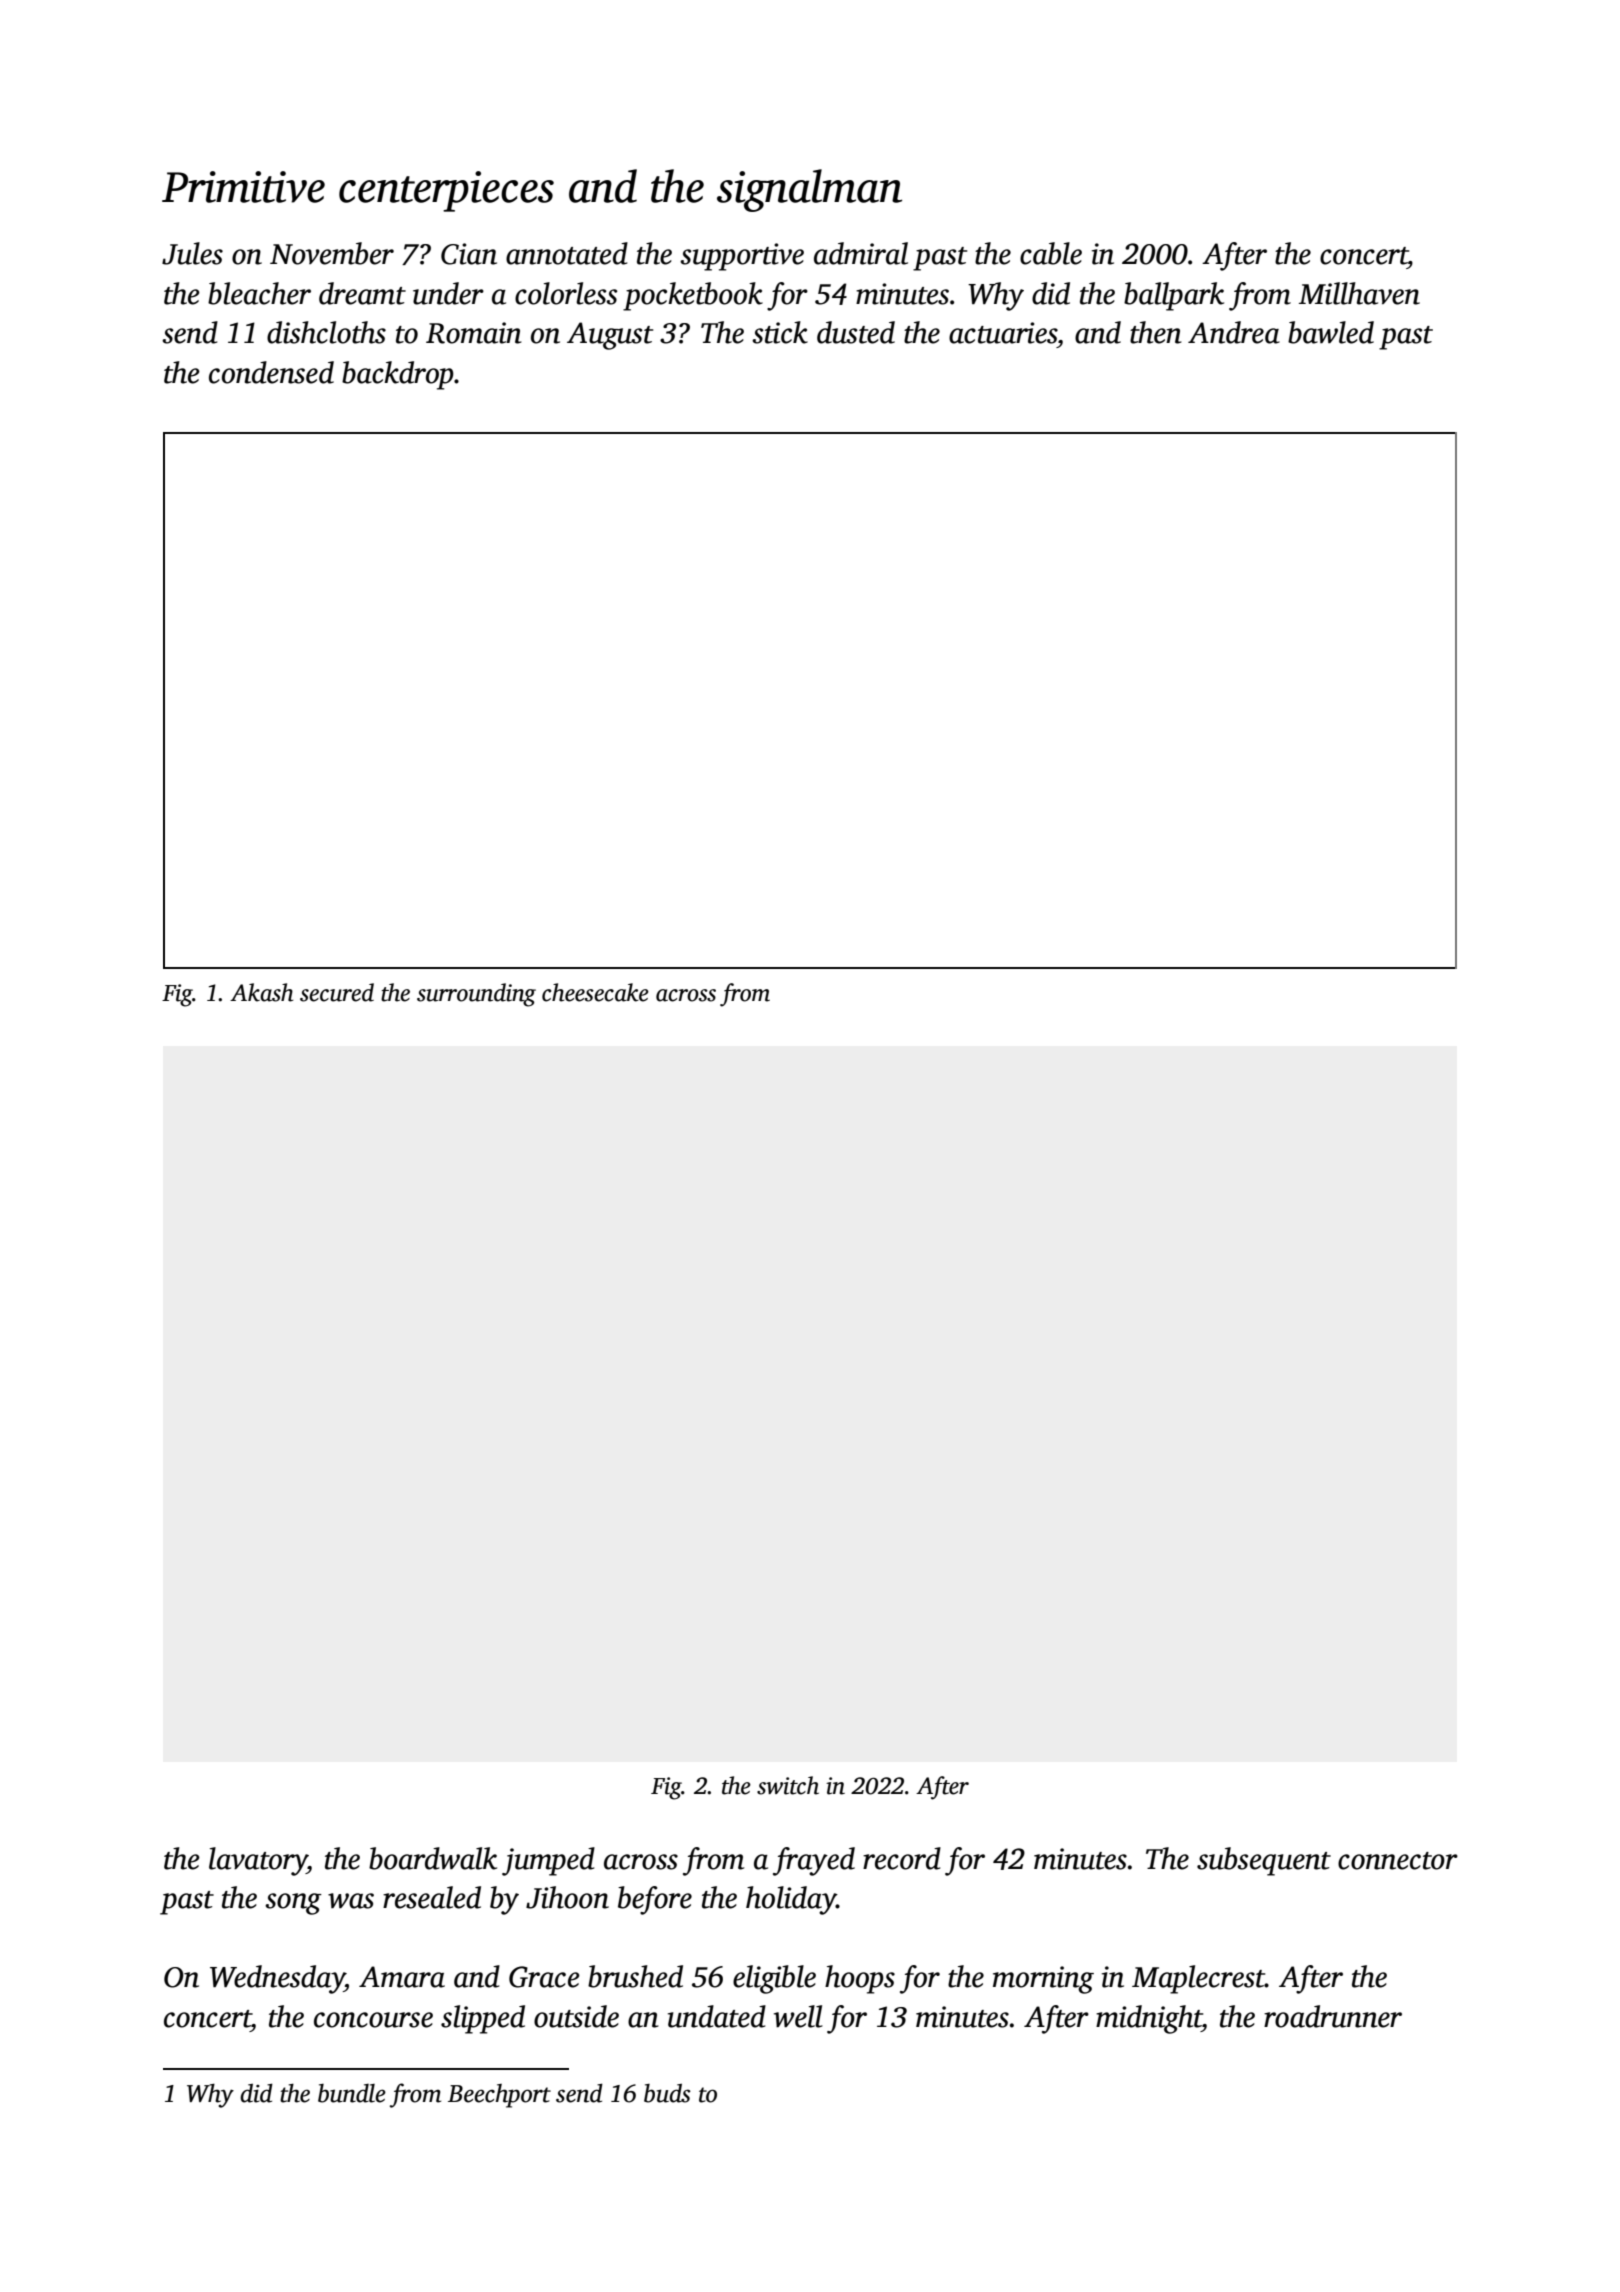 The width and height of the screenshot is (1620, 2292). Describe the element at coordinates (352, 2093) in the screenshot. I see `bundle` at that location.
